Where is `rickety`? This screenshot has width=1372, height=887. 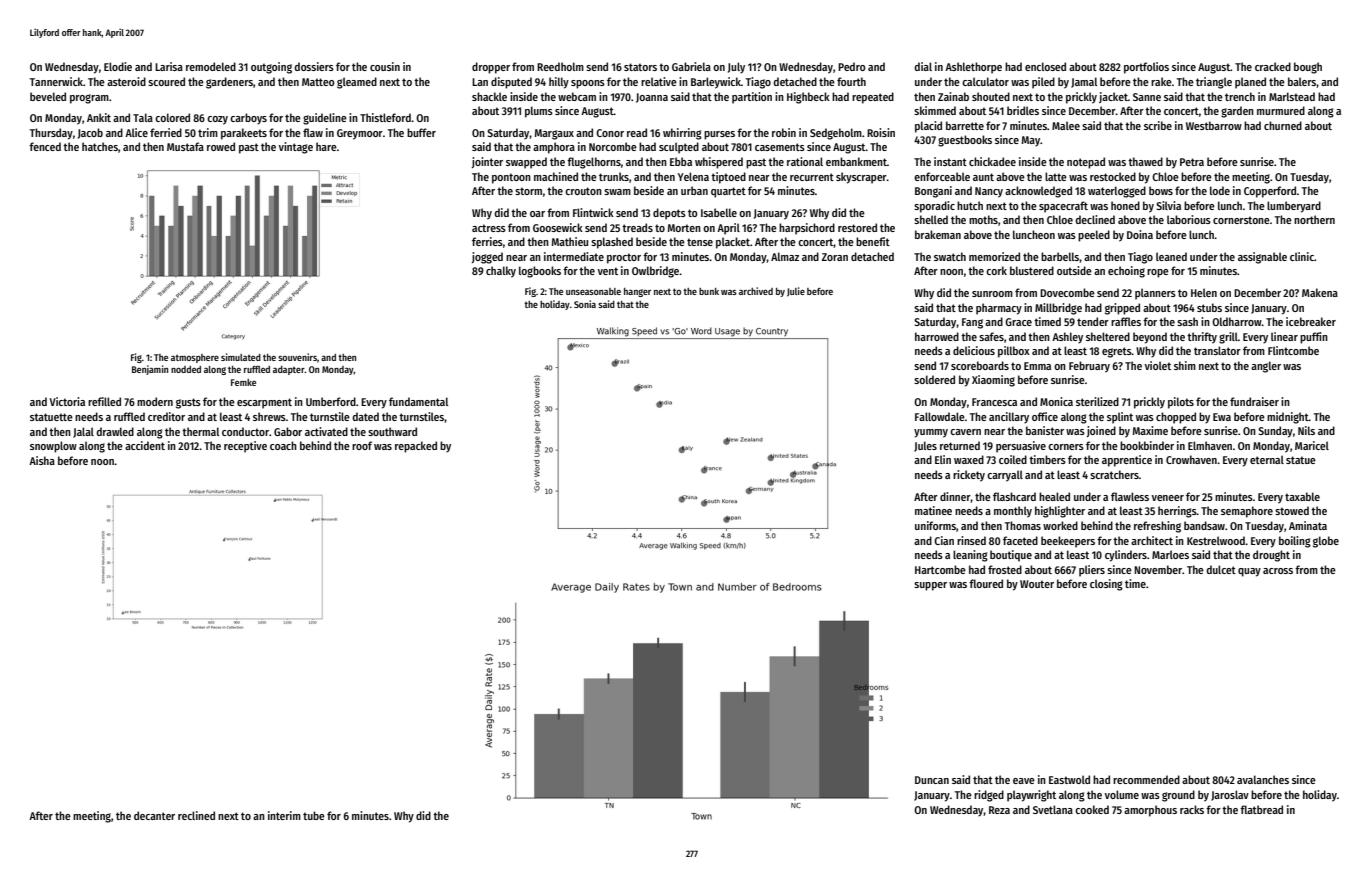
rickety is located at coordinates (969, 476).
